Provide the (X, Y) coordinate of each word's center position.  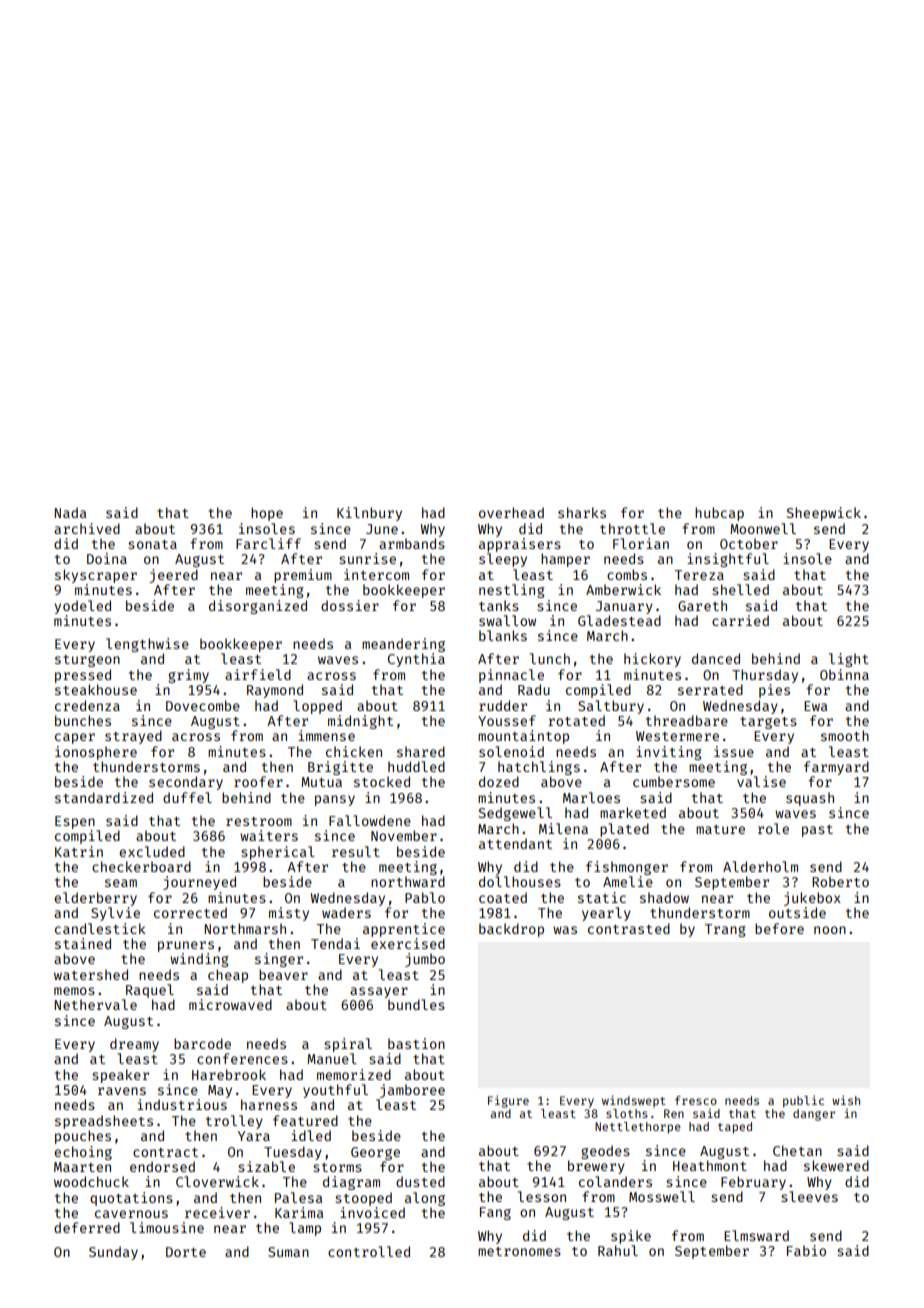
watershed (91, 974)
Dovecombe (203, 705)
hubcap (719, 514)
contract (165, 1152)
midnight (360, 722)
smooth (845, 735)
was (565, 930)
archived (87, 528)
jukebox (812, 899)
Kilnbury (369, 514)
